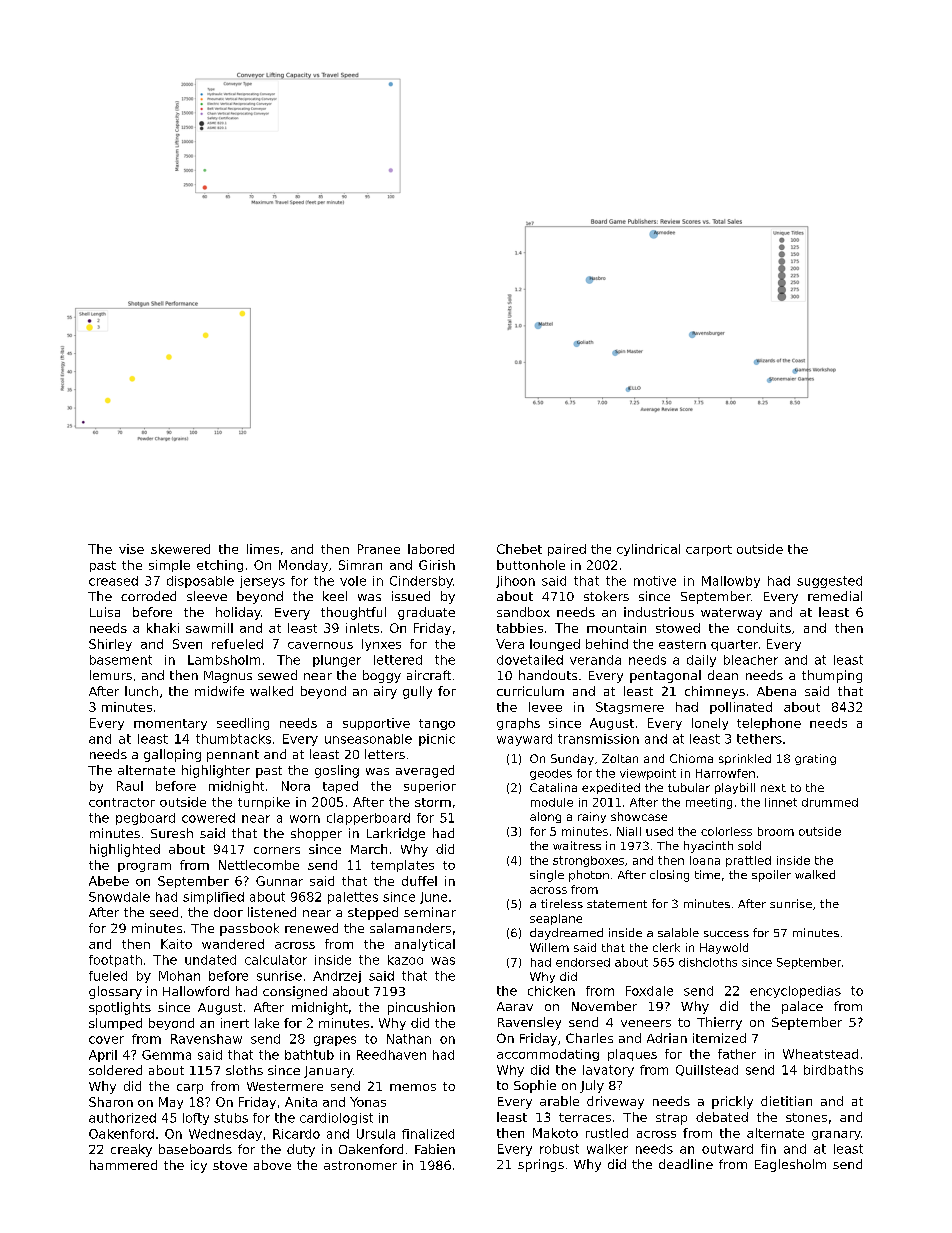 This screenshot has height=1233, width=952. I want to click on cylindrical, so click(648, 550).
